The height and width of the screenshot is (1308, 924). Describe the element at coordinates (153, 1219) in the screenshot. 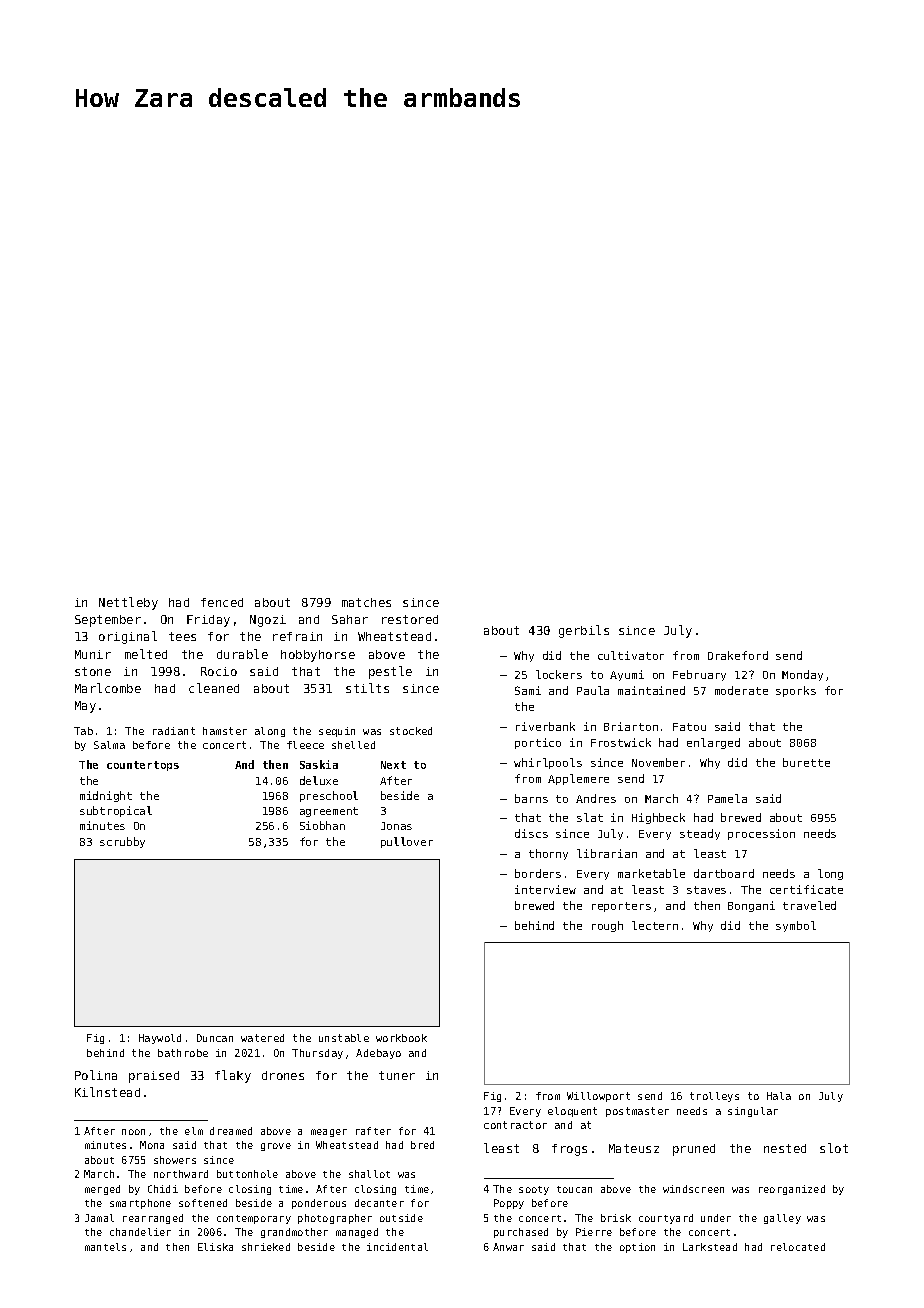

I see `rearranged` at that location.
